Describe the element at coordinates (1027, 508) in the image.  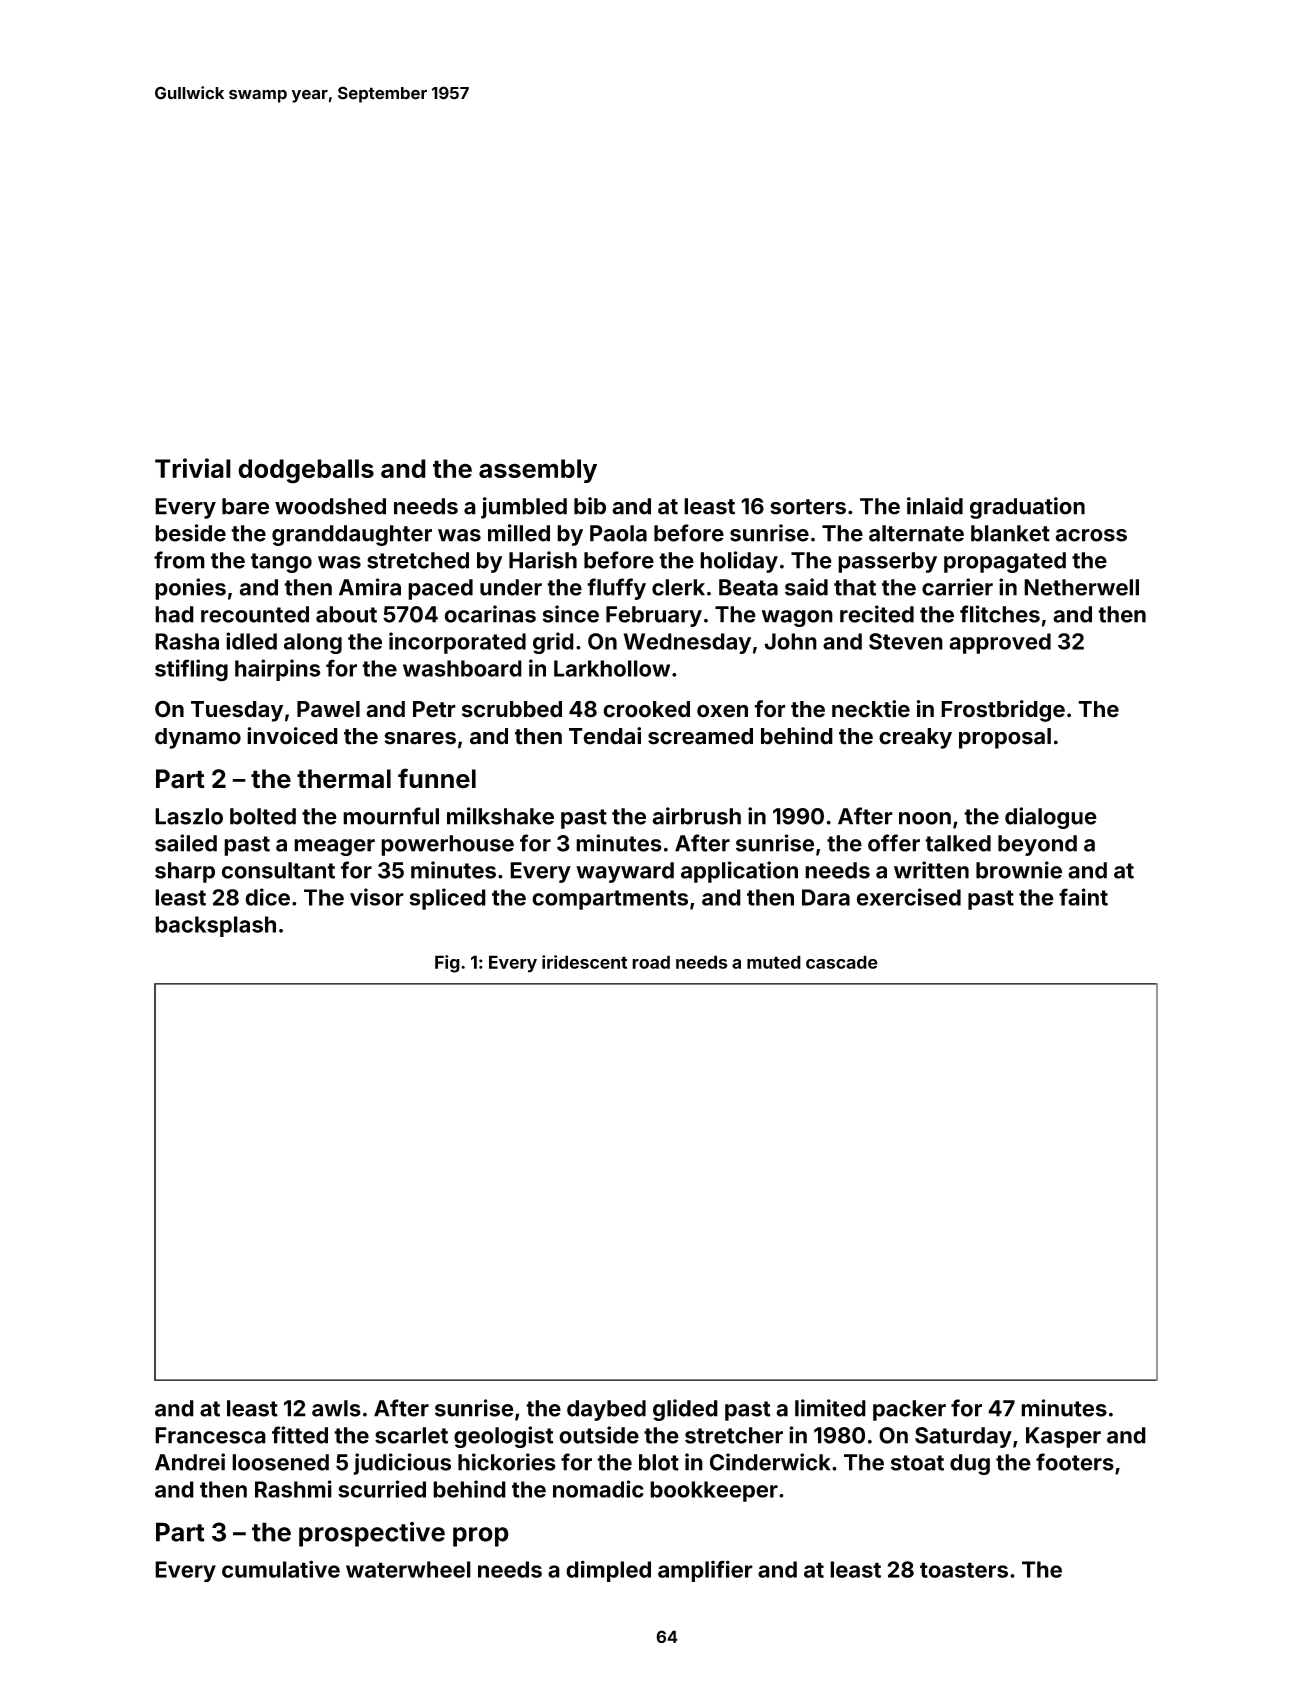
I see `graduation` at that location.
